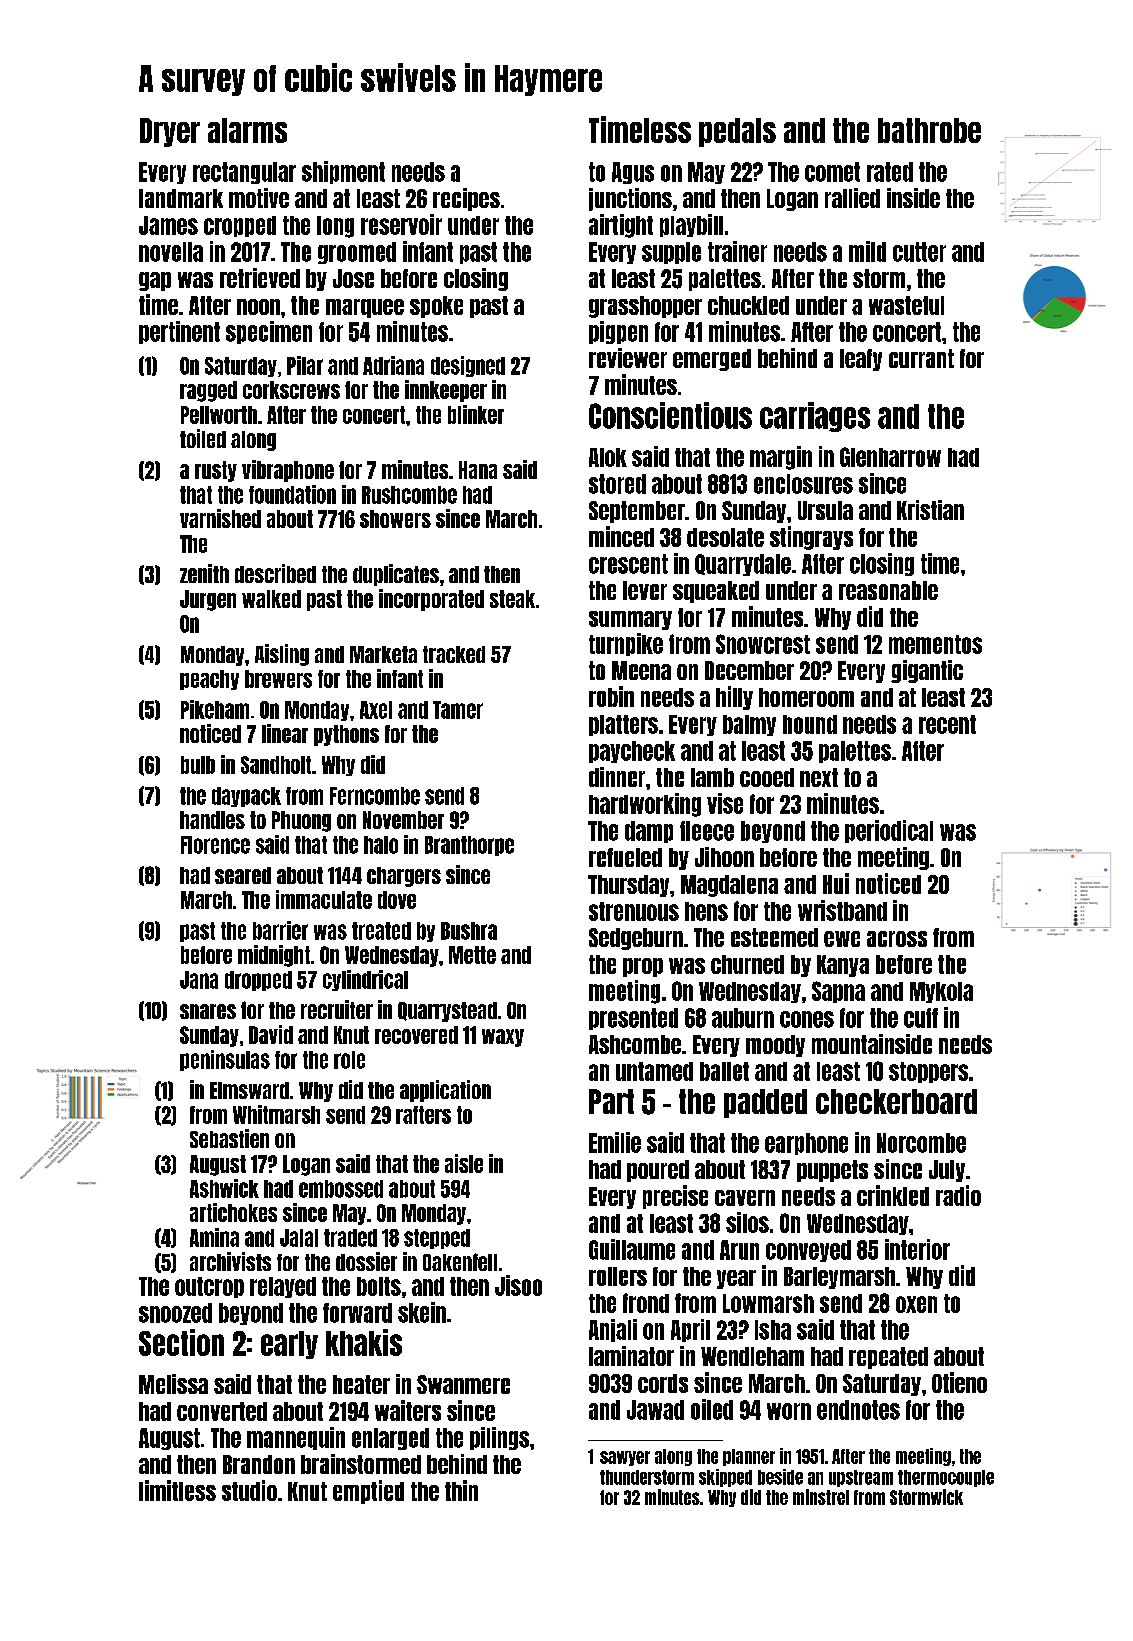 This page has height=1641, width=1133. Describe the element at coordinates (198, 765) in the page. I see `bulb` at that location.
